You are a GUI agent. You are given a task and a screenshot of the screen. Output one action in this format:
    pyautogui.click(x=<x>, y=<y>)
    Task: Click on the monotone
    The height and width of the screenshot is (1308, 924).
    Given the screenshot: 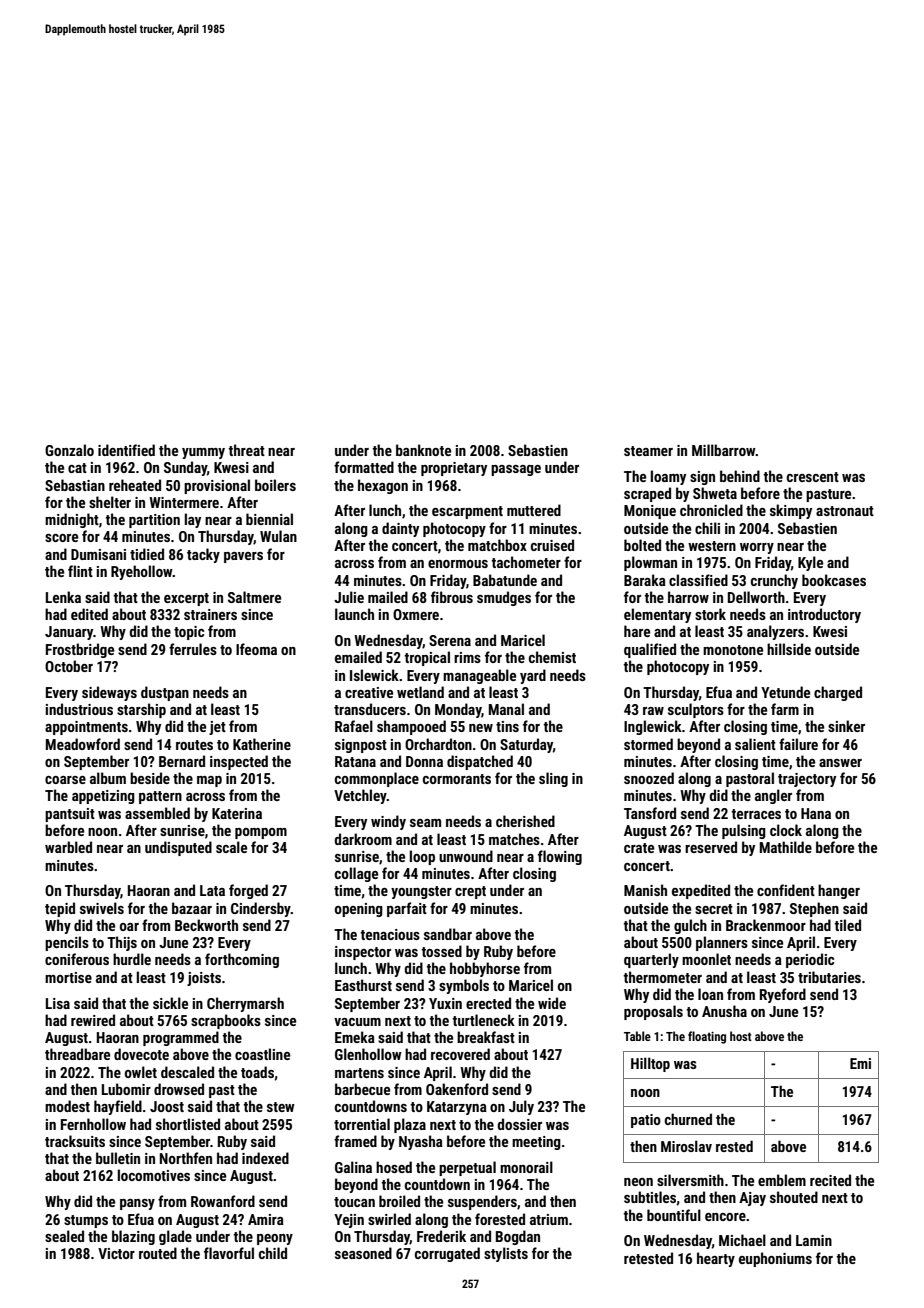 What is the action you would take?
    pyautogui.click(x=733, y=650)
